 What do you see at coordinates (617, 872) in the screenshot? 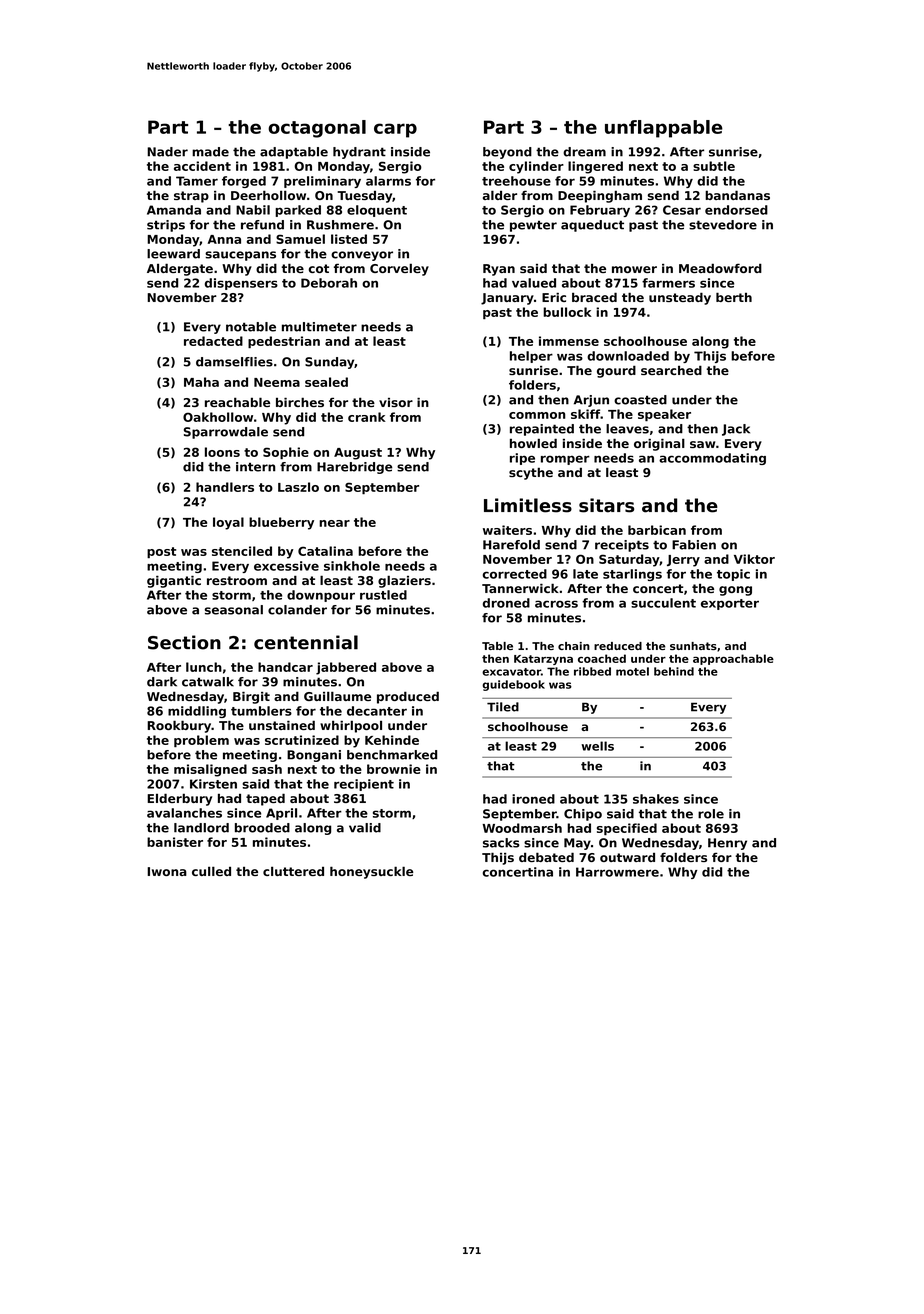
I see `Harrowmere` at bounding box center [617, 872].
